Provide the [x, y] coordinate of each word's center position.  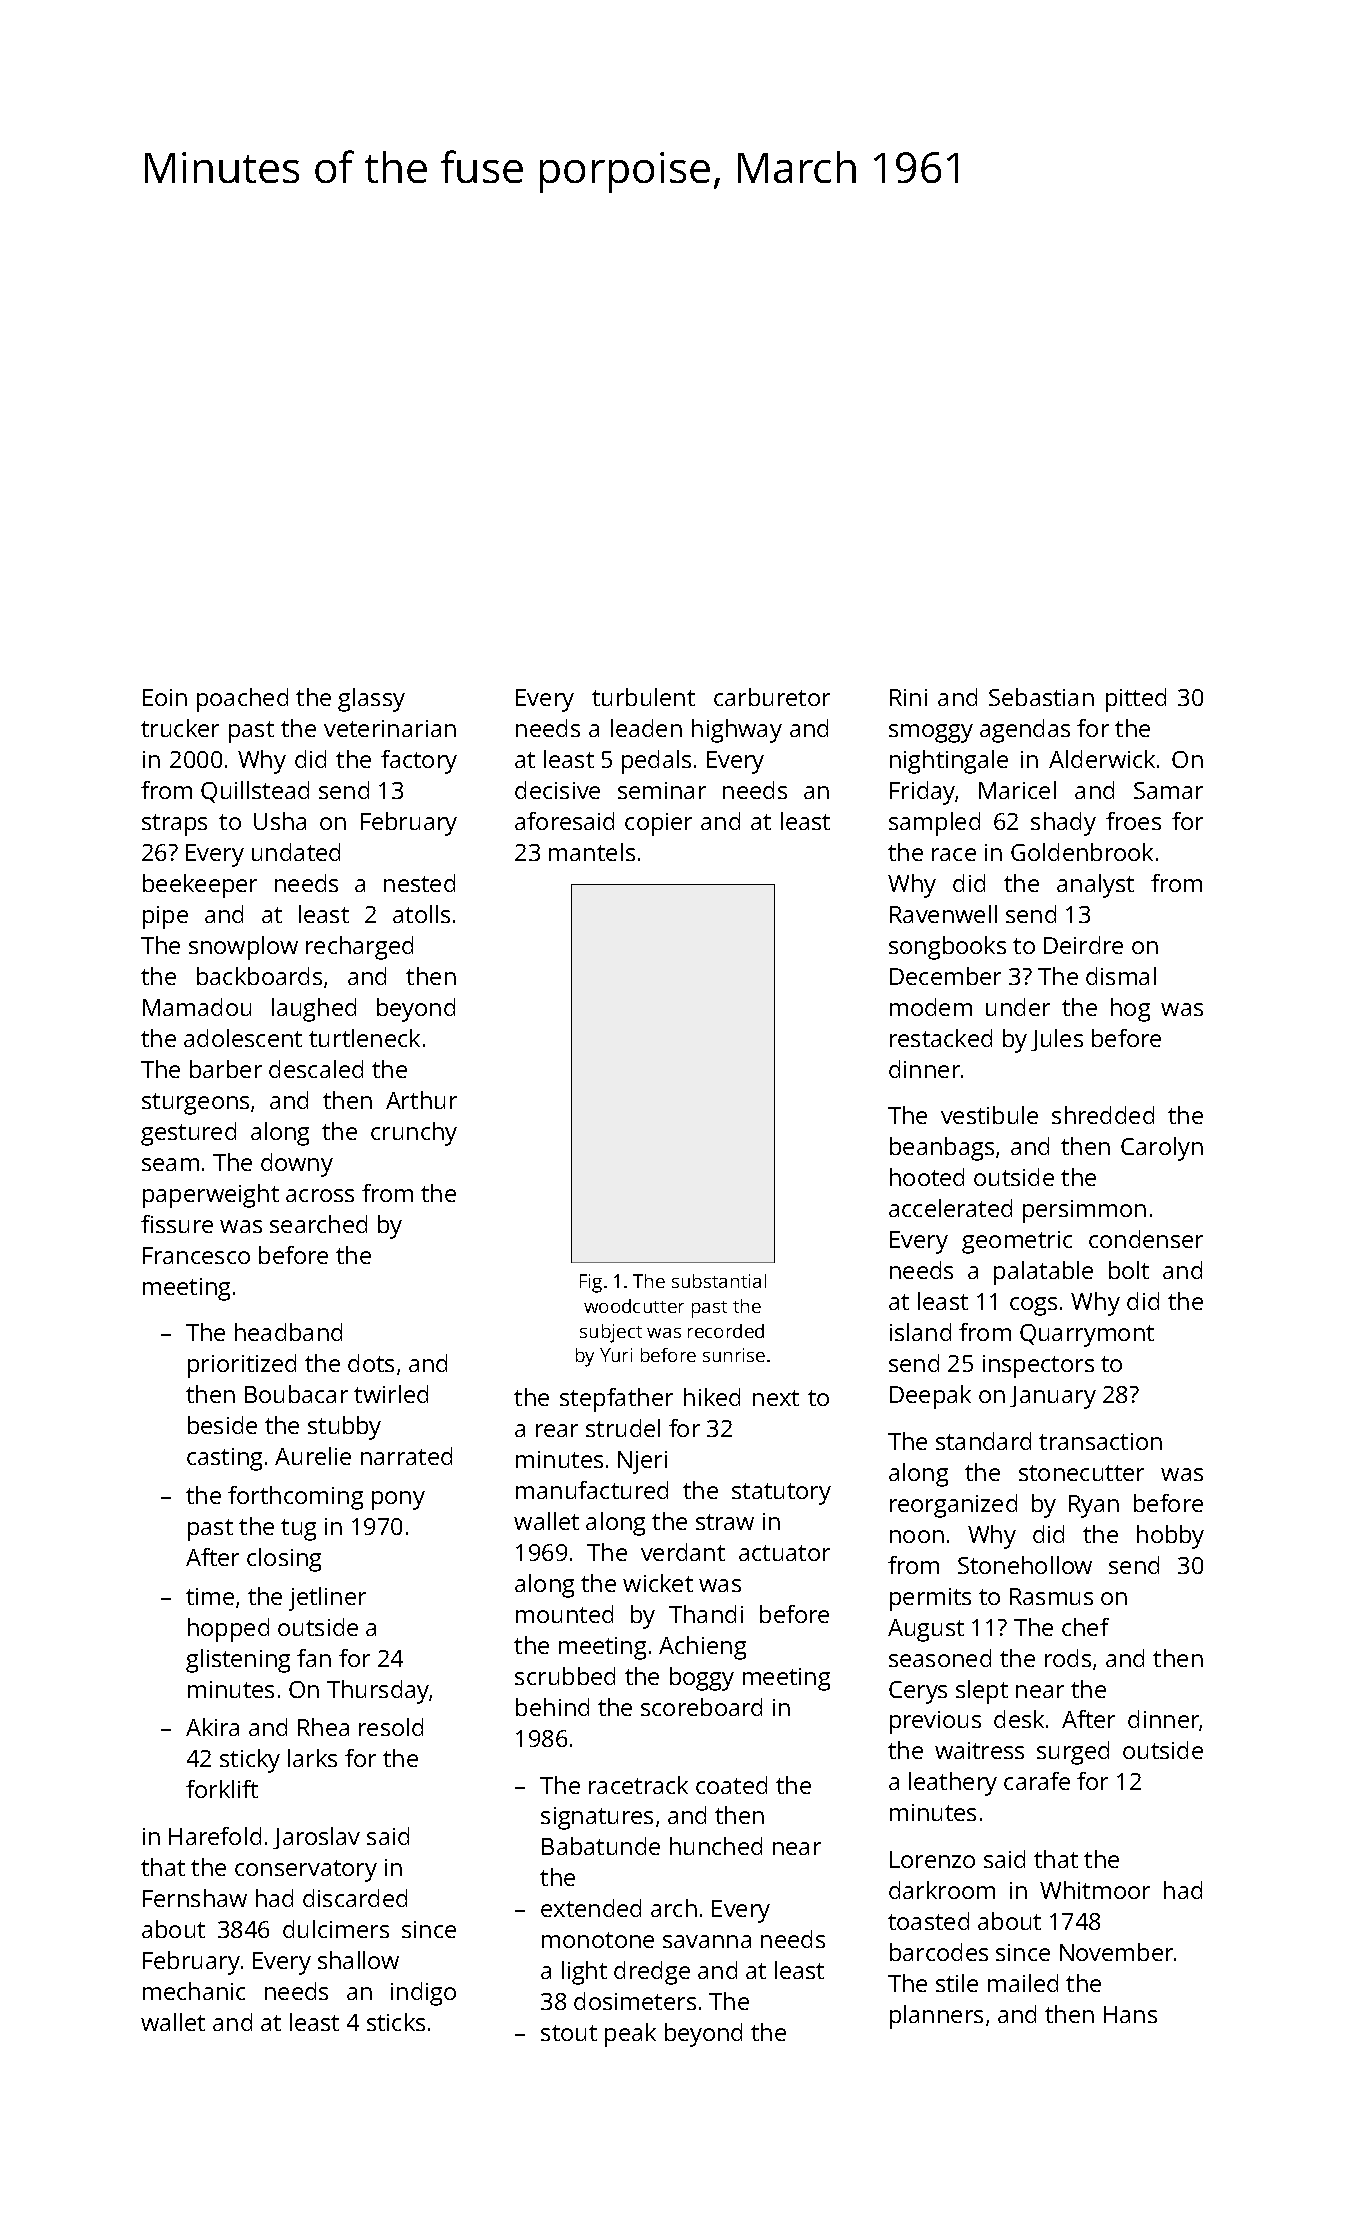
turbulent [643, 697]
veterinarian [390, 728]
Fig [591, 1283]
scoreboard [701, 1707]
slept [982, 1692]
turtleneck [364, 1038]
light [584, 1973]
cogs [1033, 1306]
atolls [421, 914]
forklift [222, 1789]
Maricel [1017, 790]
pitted [1136, 700]
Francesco [196, 1255]
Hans [1130, 2014]
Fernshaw [195, 1898]
